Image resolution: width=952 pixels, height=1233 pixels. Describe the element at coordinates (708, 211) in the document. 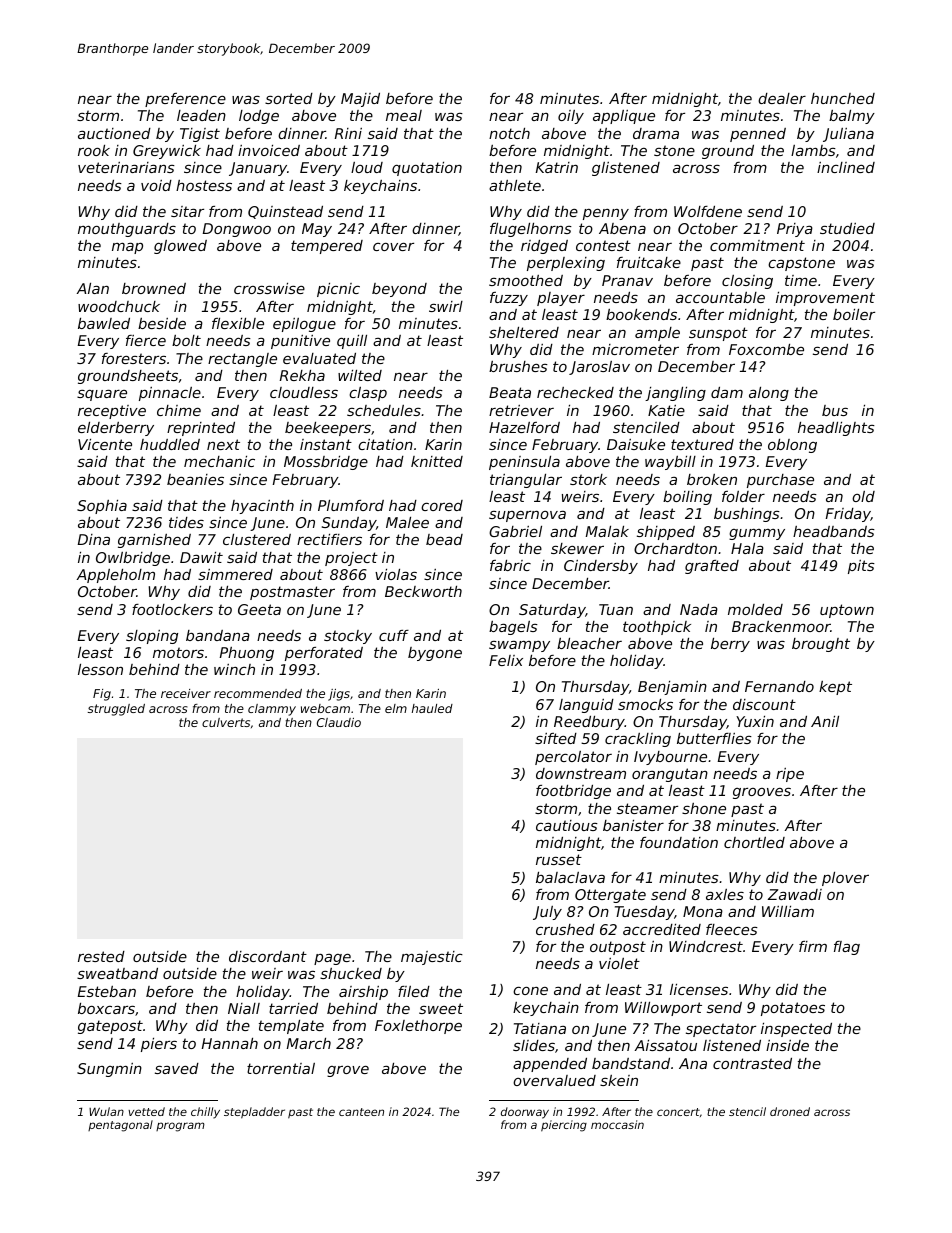

I see `Wolfdene` at that location.
